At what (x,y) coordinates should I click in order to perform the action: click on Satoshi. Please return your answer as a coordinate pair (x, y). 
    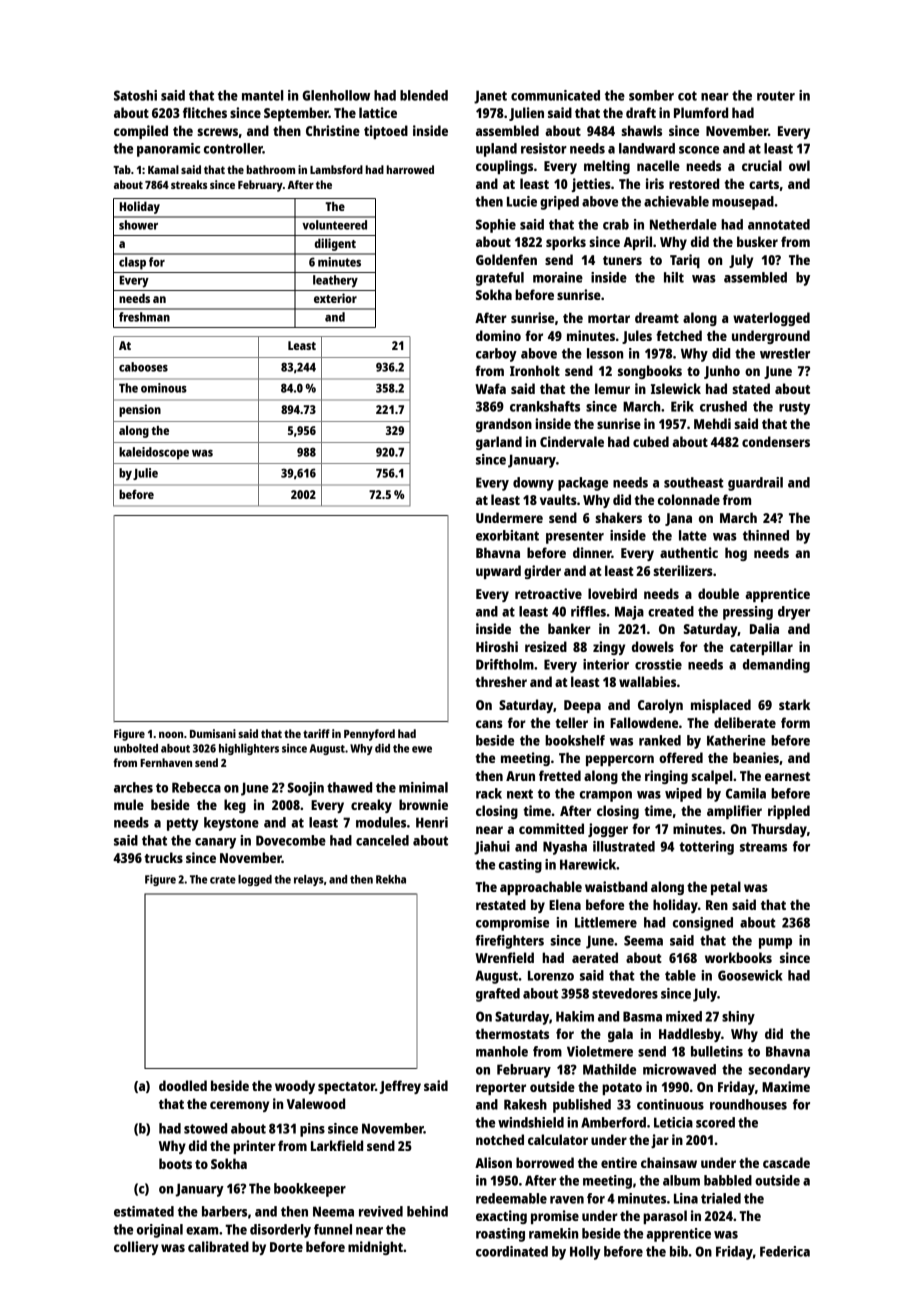
    Looking at the image, I should click on (135, 95).
